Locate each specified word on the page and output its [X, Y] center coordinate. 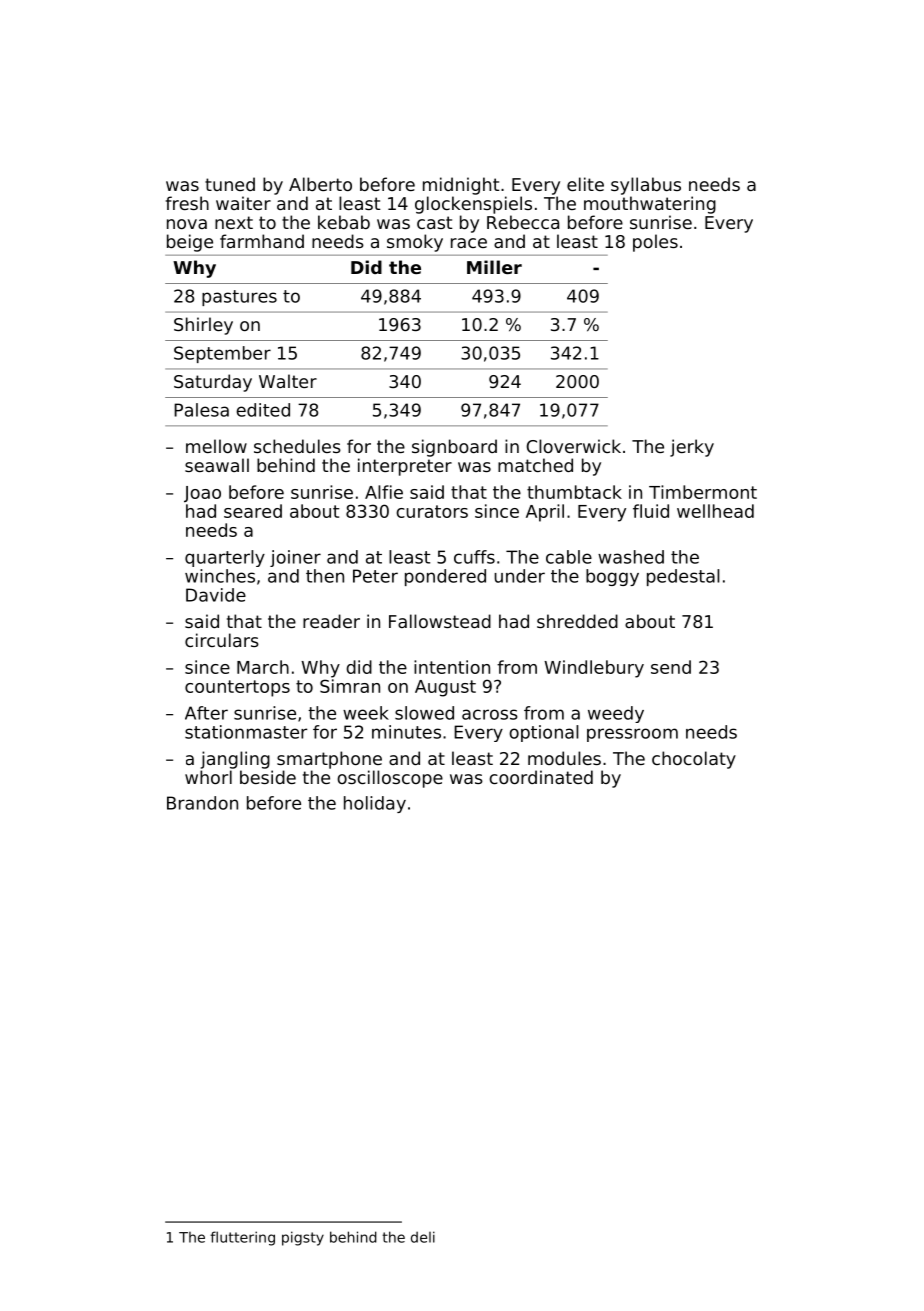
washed [631, 557]
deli [423, 1237]
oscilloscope [390, 779]
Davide [216, 595]
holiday [375, 804]
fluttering [242, 1238]
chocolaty [694, 760]
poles [655, 243]
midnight [461, 186]
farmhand [262, 241]
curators [432, 511]
